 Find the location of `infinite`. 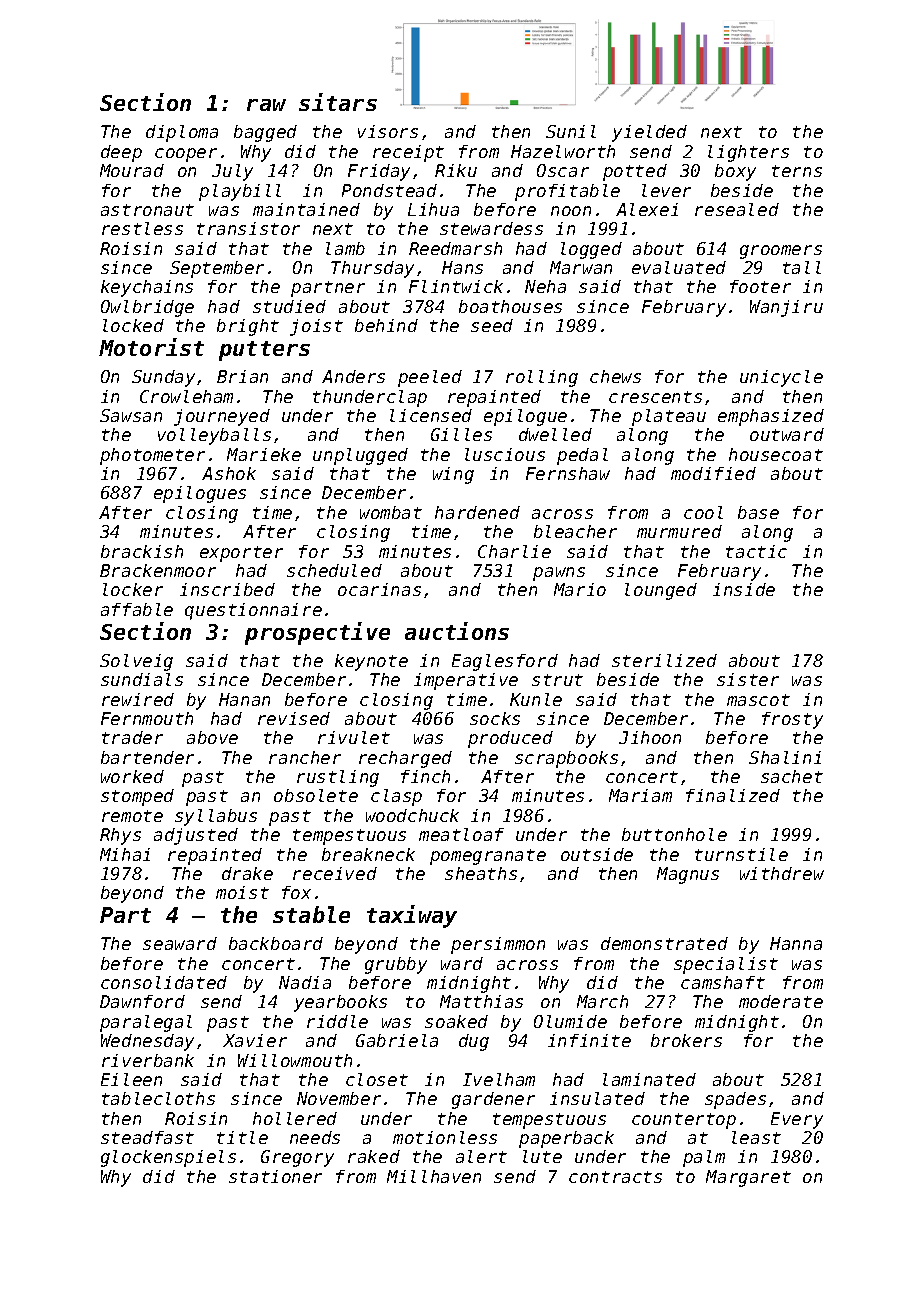

infinite is located at coordinates (589, 1040).
